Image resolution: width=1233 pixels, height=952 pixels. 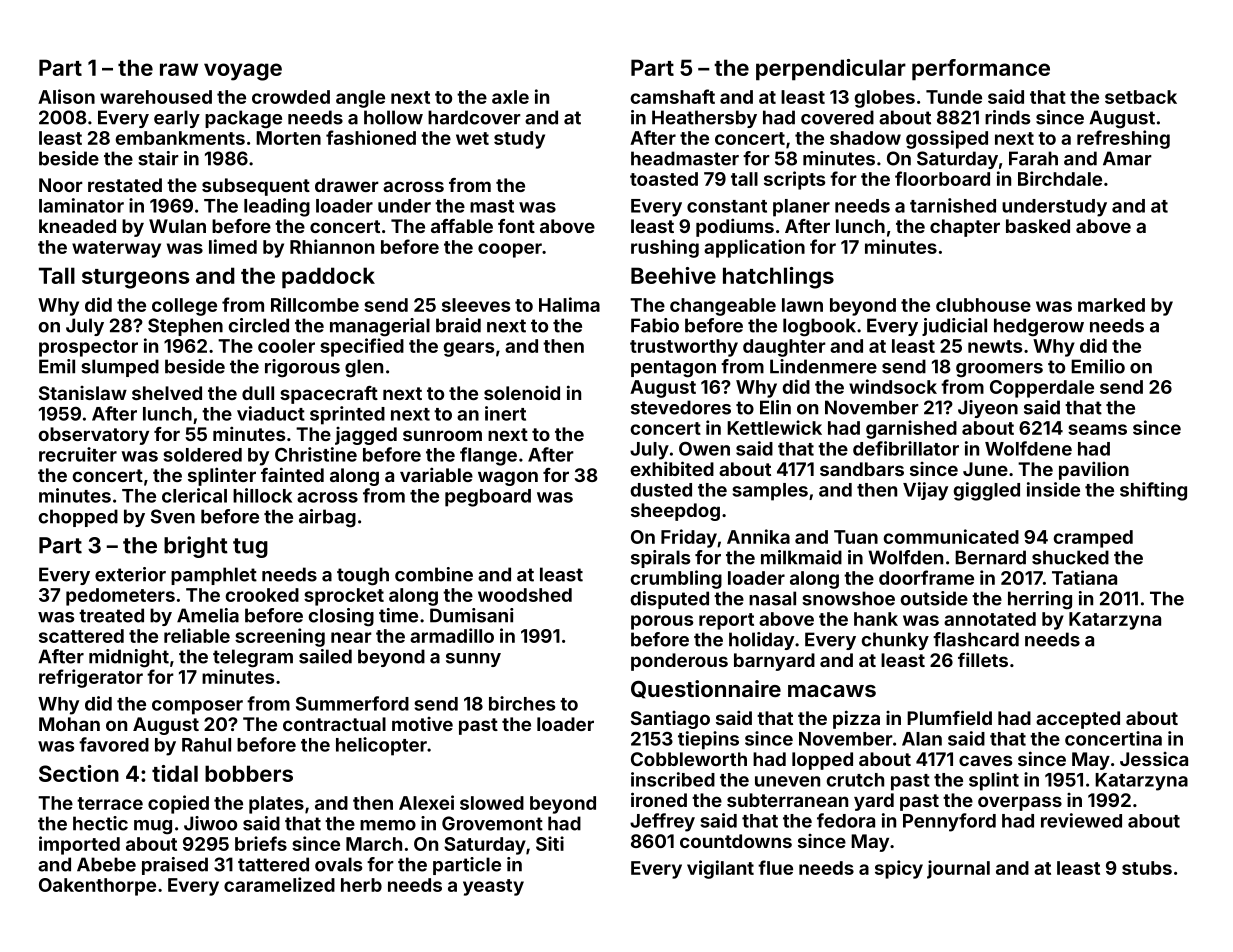 What do you see at coordinates (130, 574) in the screenshot?
I see `exterior` at bounding box center [130, 574].
